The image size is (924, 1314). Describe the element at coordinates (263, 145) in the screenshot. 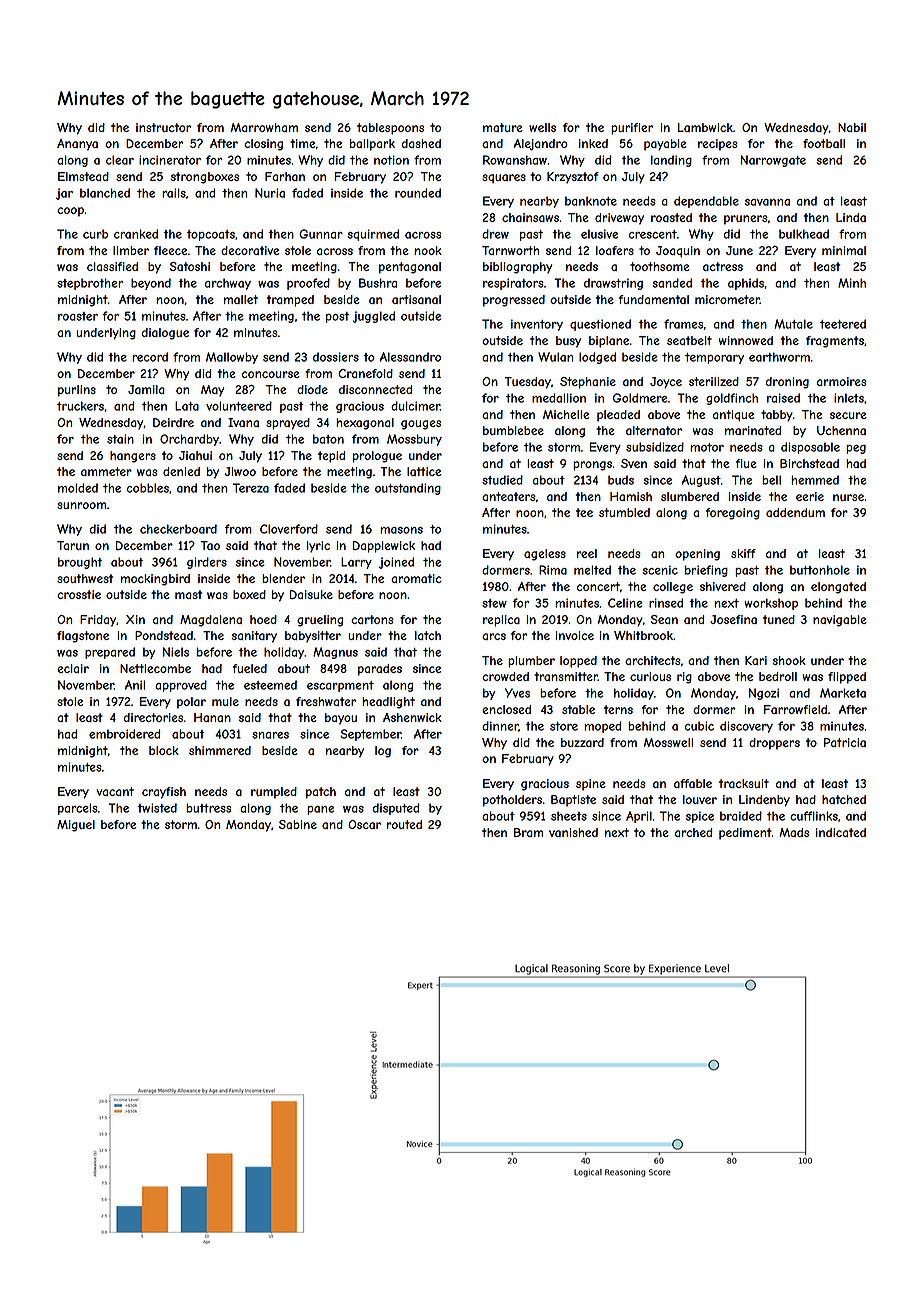

I see `closing` at that location.
